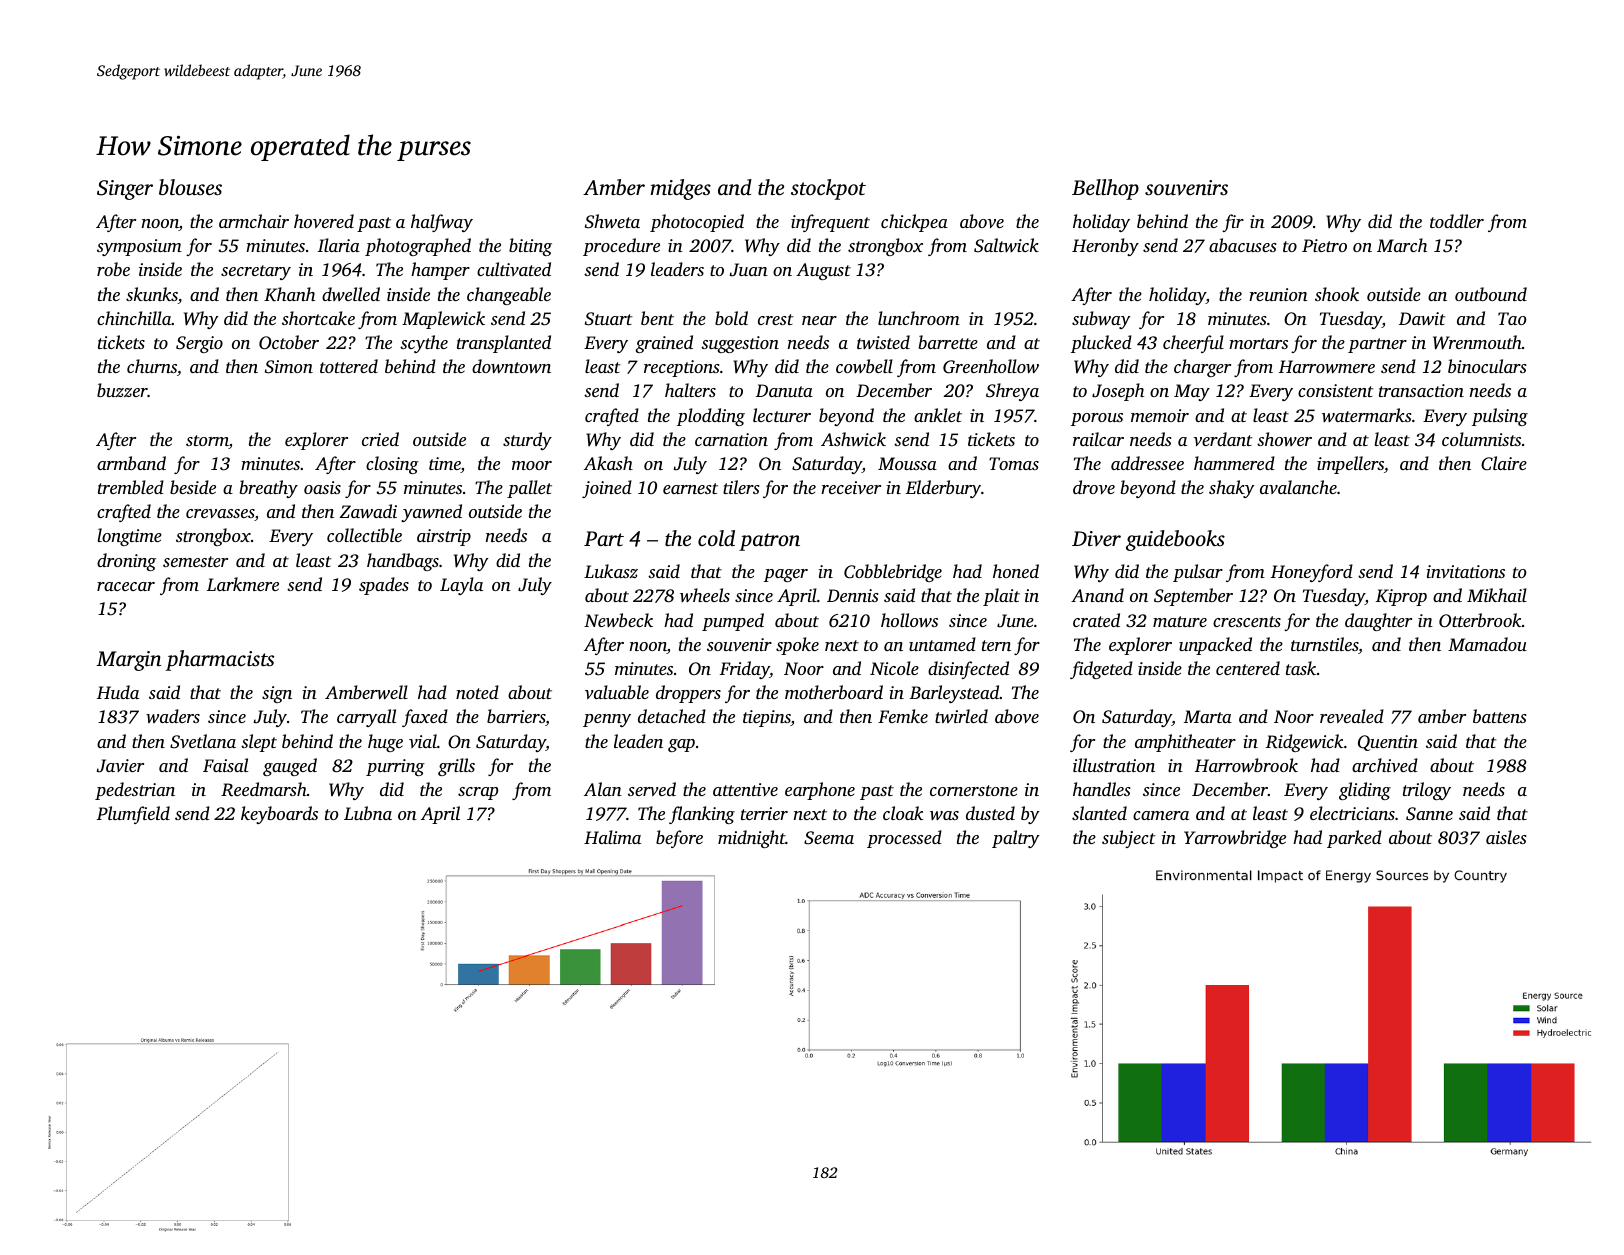  I want to click on midges, so click(680, 189).
